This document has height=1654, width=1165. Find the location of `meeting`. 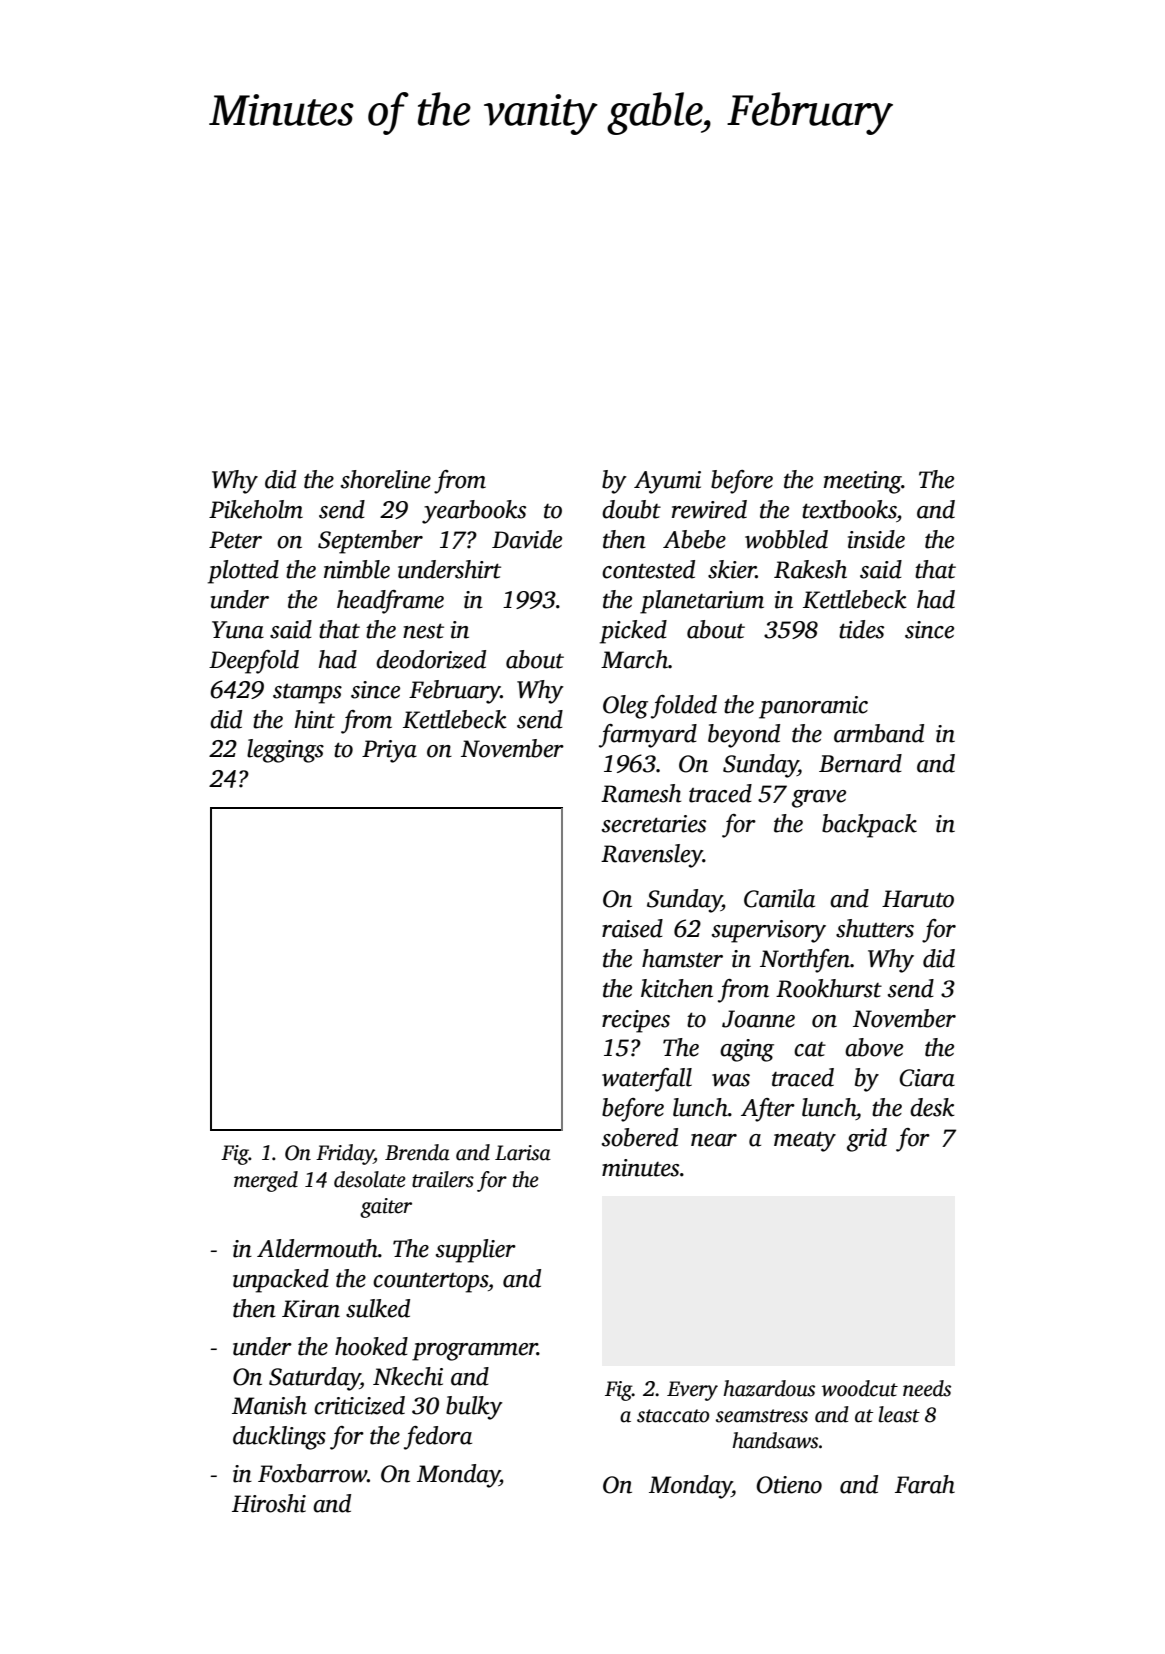

meeting is located at coordinates (863, 482).
